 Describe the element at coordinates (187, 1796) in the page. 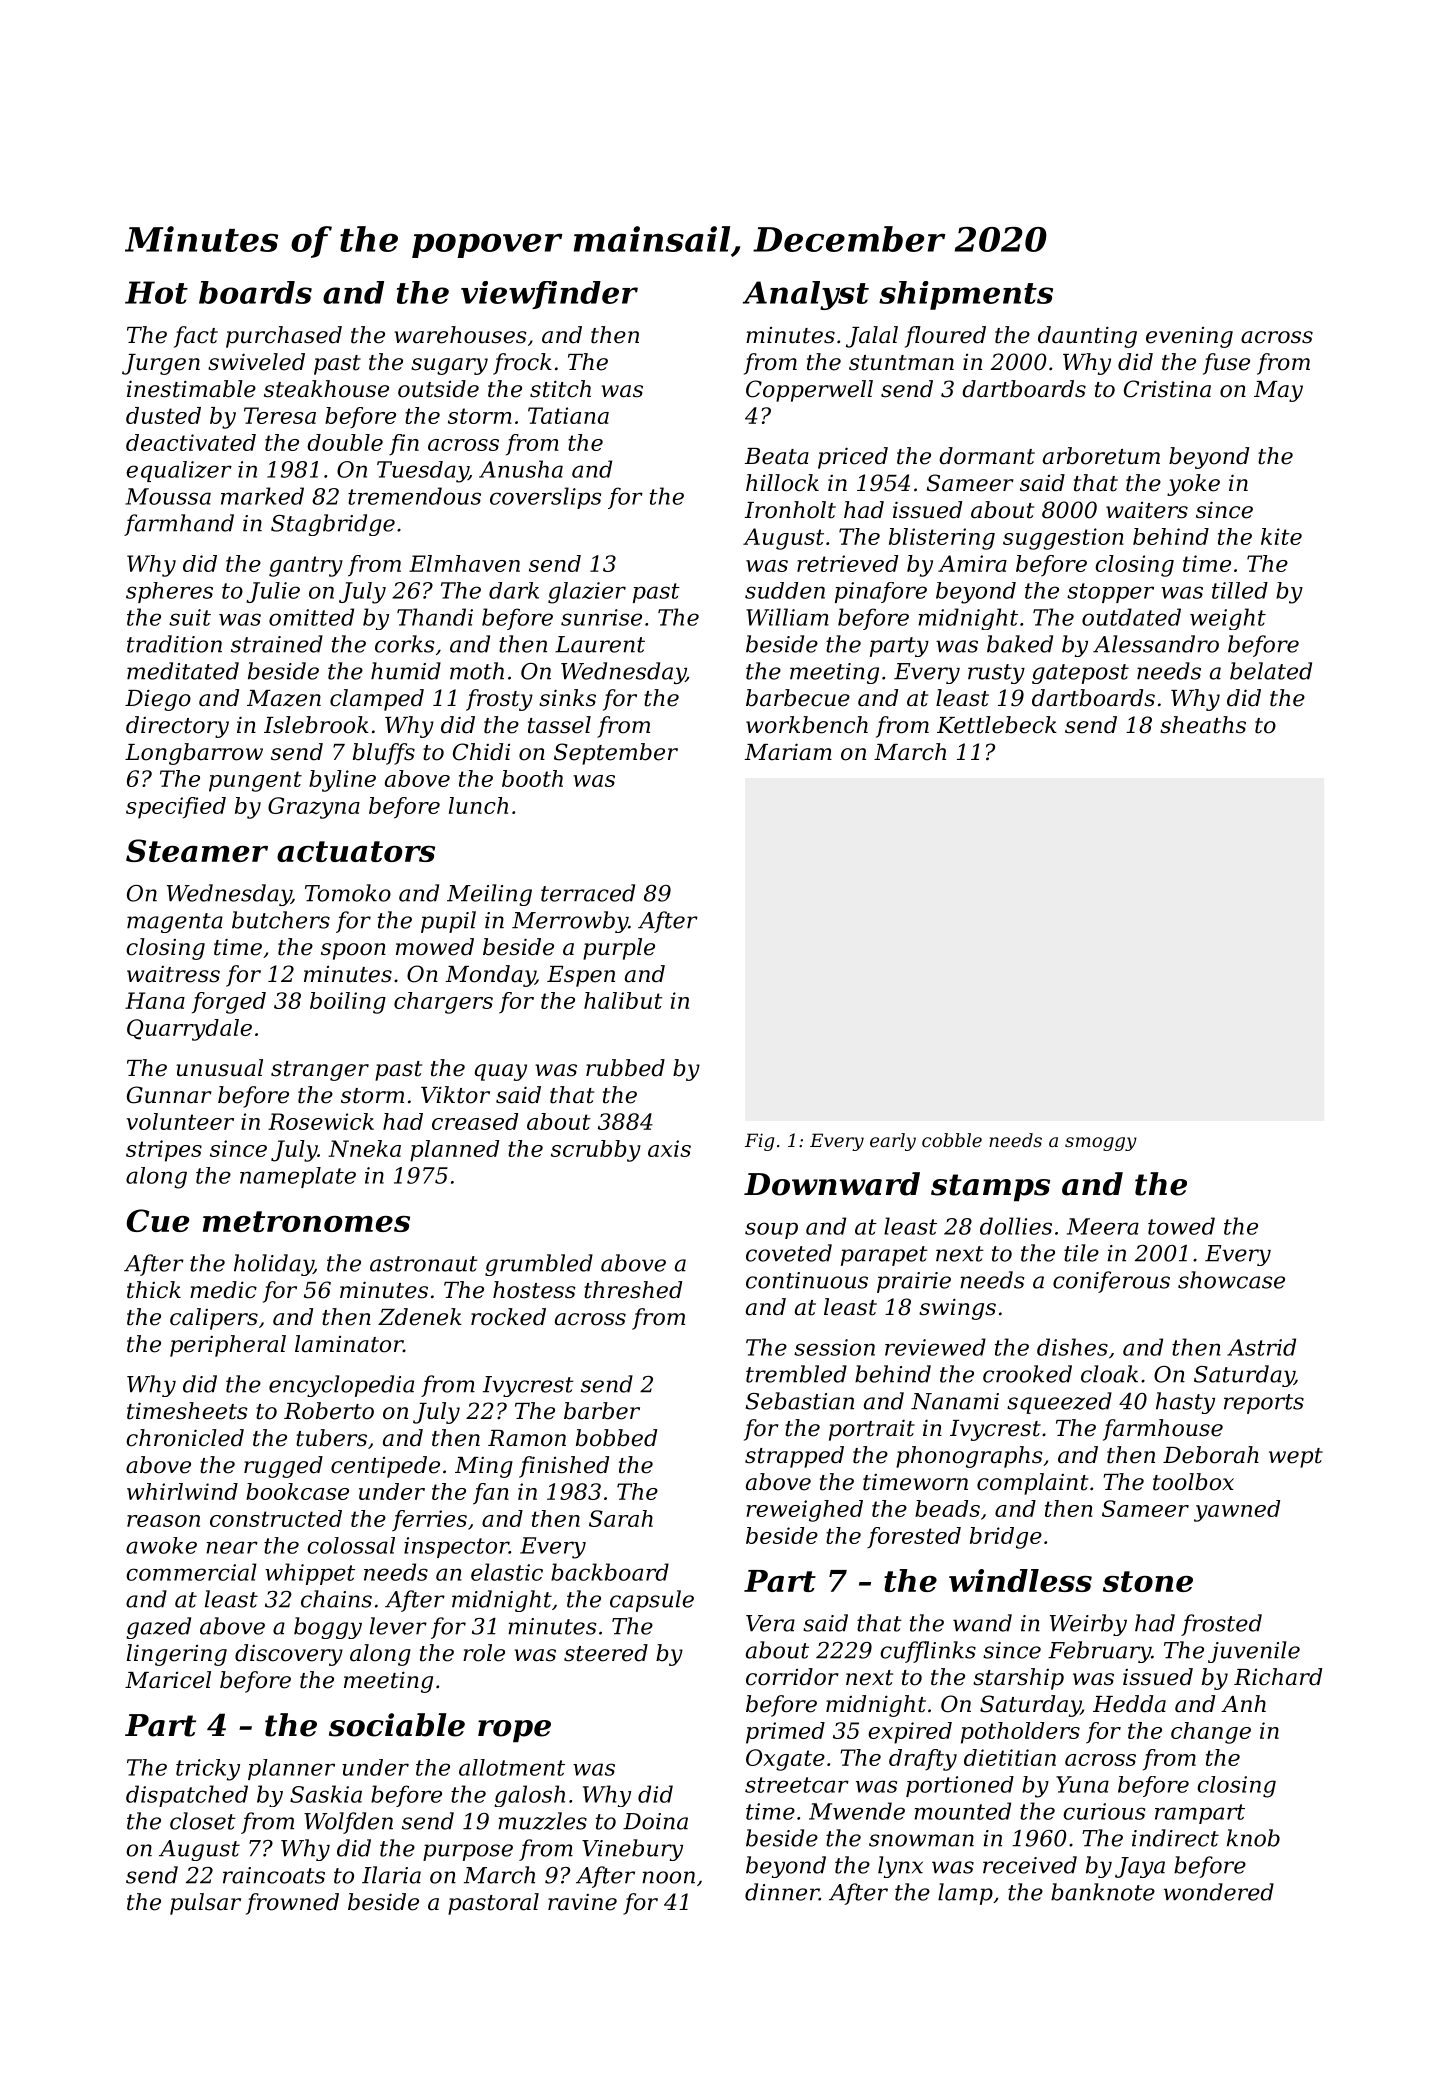

I see `dispatched` at that location.
